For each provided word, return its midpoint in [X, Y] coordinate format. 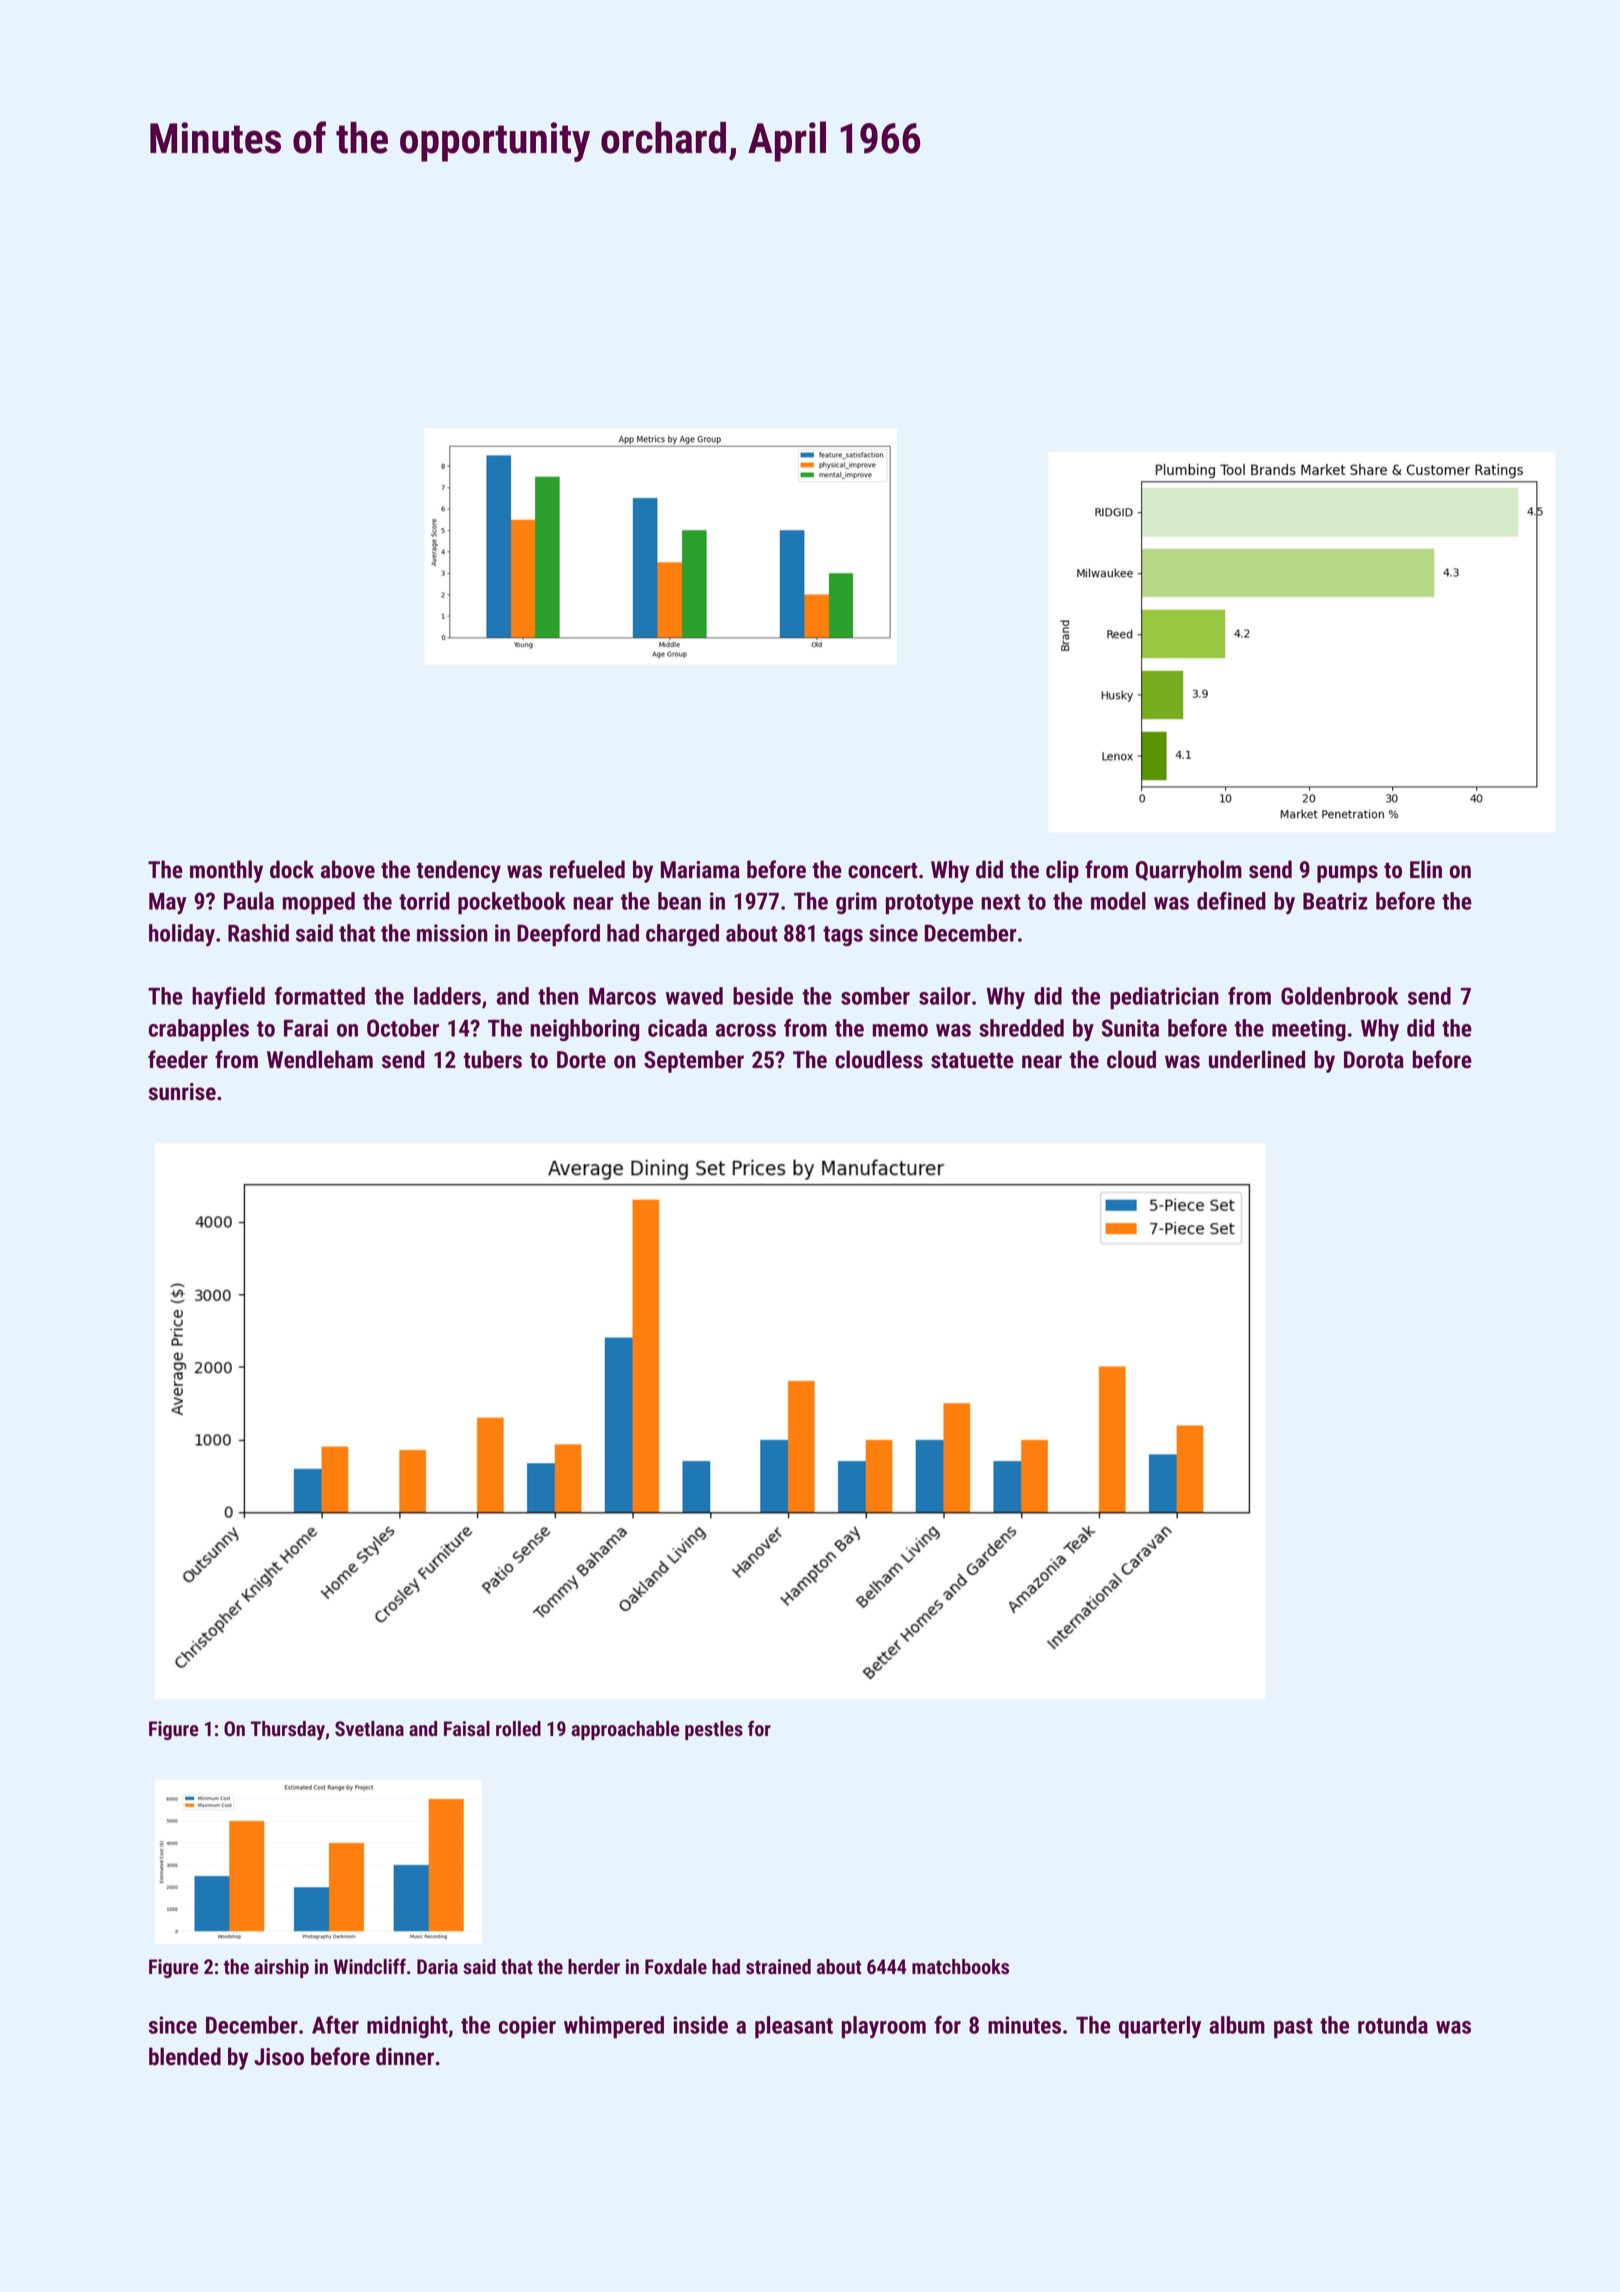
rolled [518, 1729]
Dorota [1374, 1060]
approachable [625, 1730]
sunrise [182, 1092]
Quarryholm [1189, 871]
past [1293, 2028]
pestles [714, 1730]
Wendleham [320, 1059]
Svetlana [369, 1729]
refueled [587, 869]
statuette [972, 1061]
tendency [458, 871]
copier [527, 2027]
